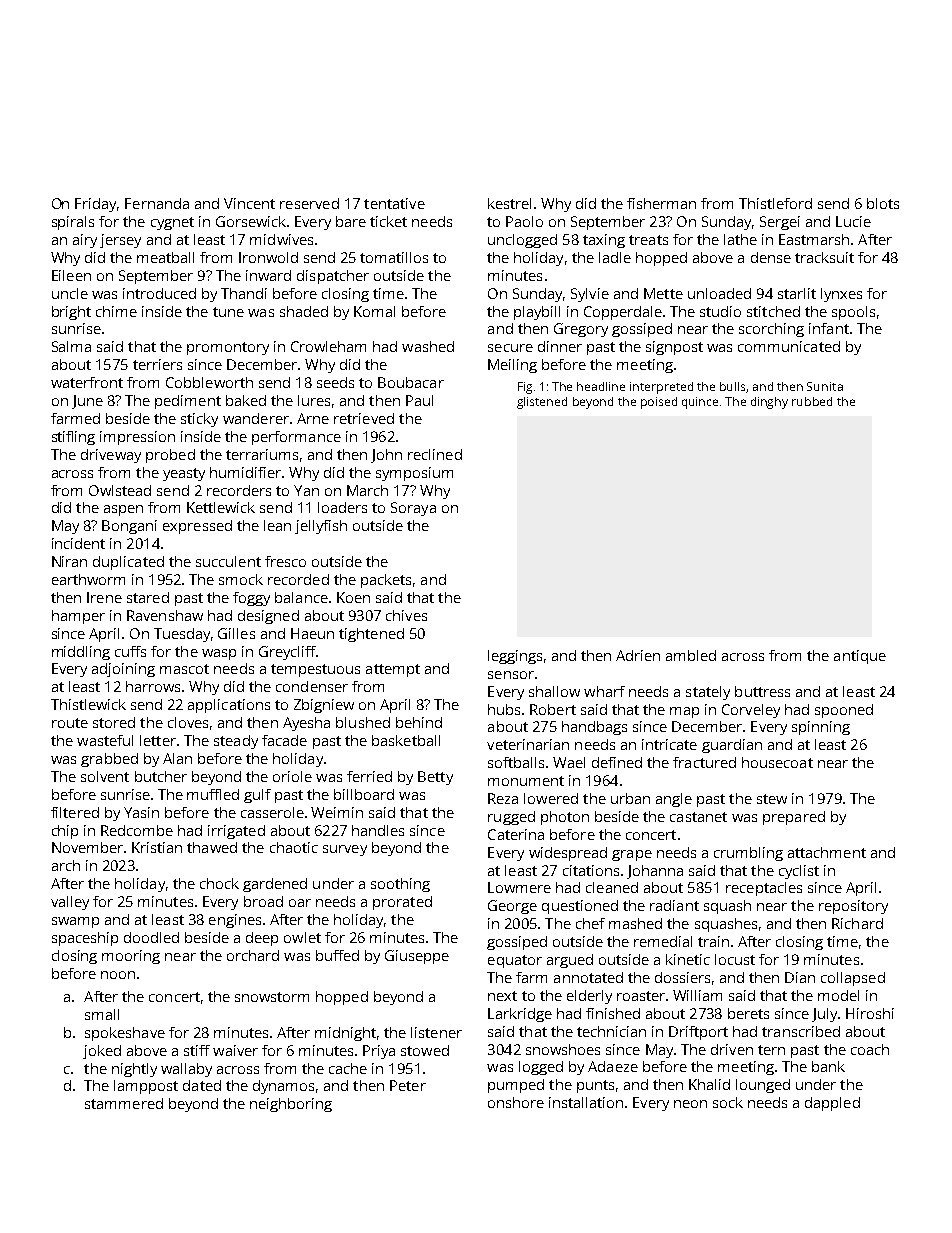 This image has height=1233, width=952. I want to click on kestrel, so click(509, 203).
